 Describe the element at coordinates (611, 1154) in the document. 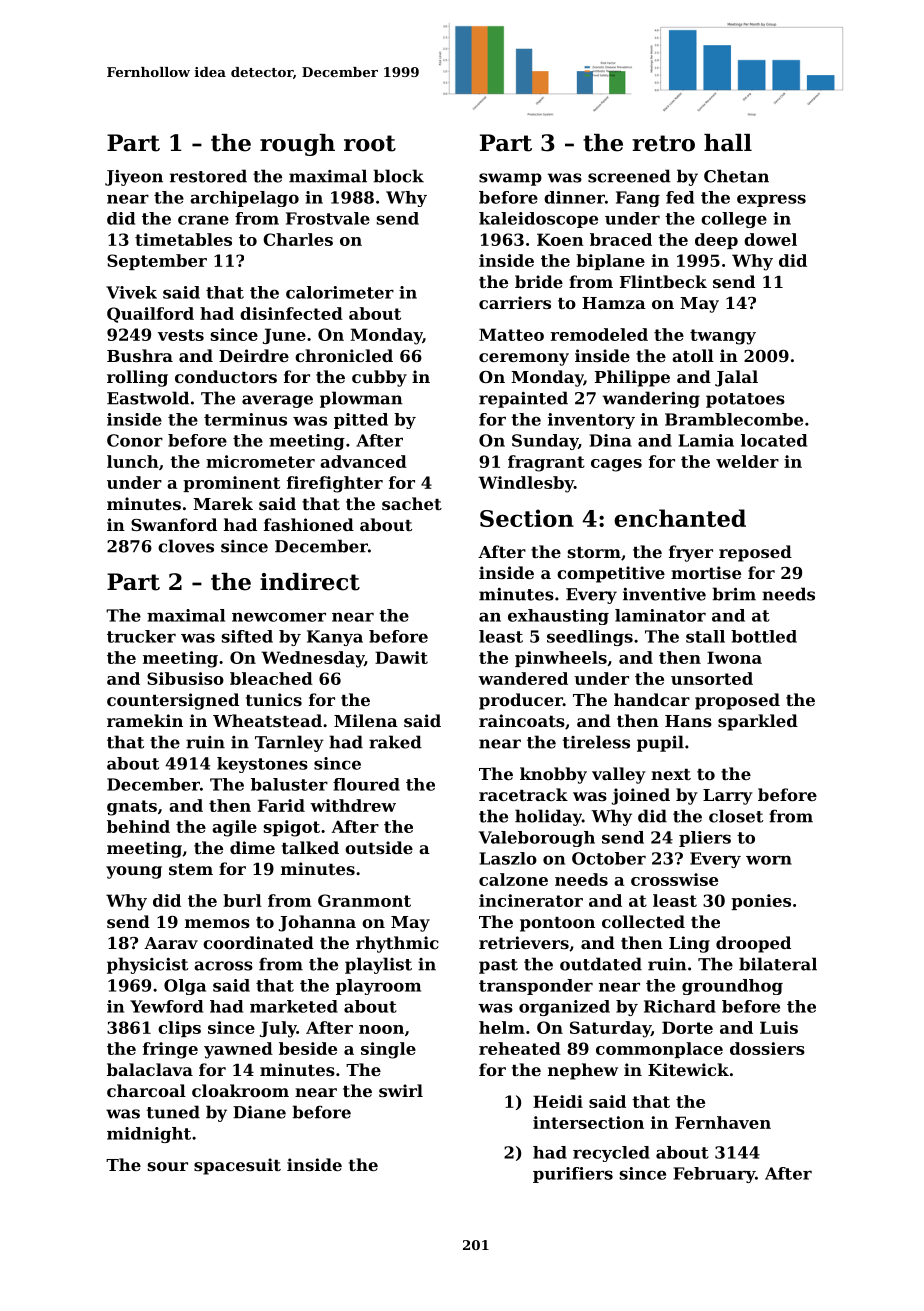

I see `recycled` at that location.
